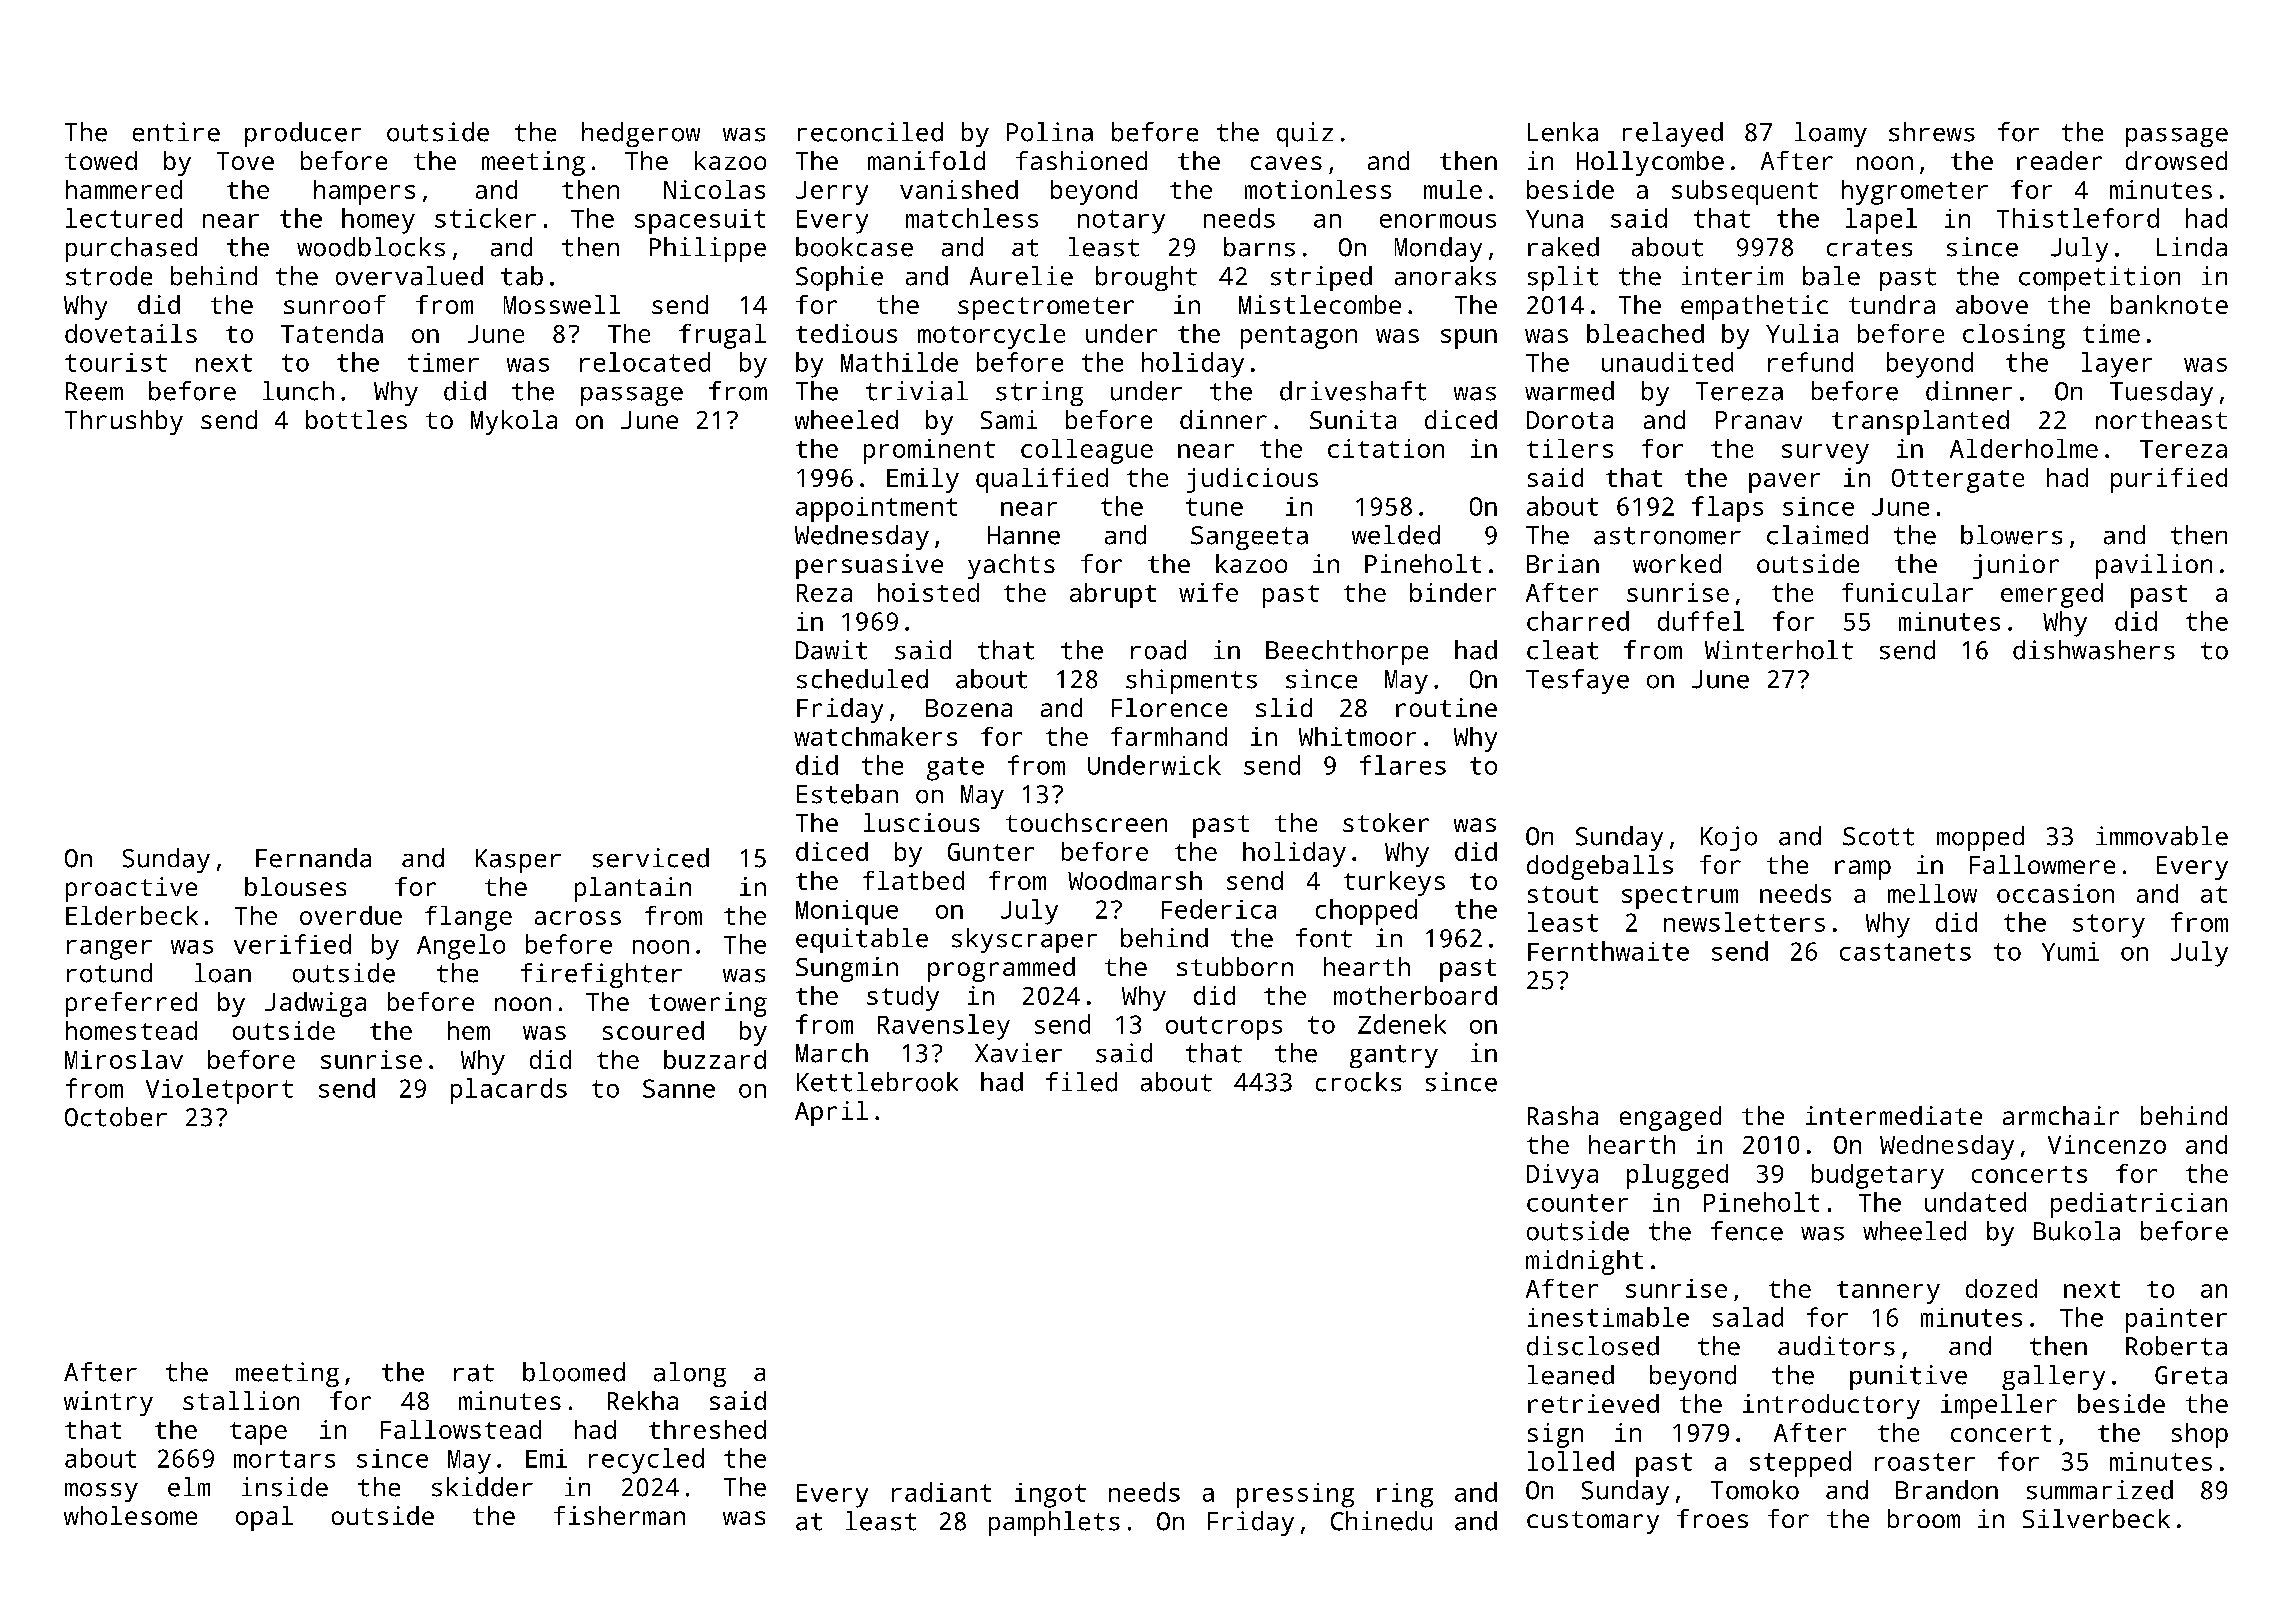 Image resolution: width=2293 pixels, height=1621 pixels. I want to click on junior, so click(2016, 566).
